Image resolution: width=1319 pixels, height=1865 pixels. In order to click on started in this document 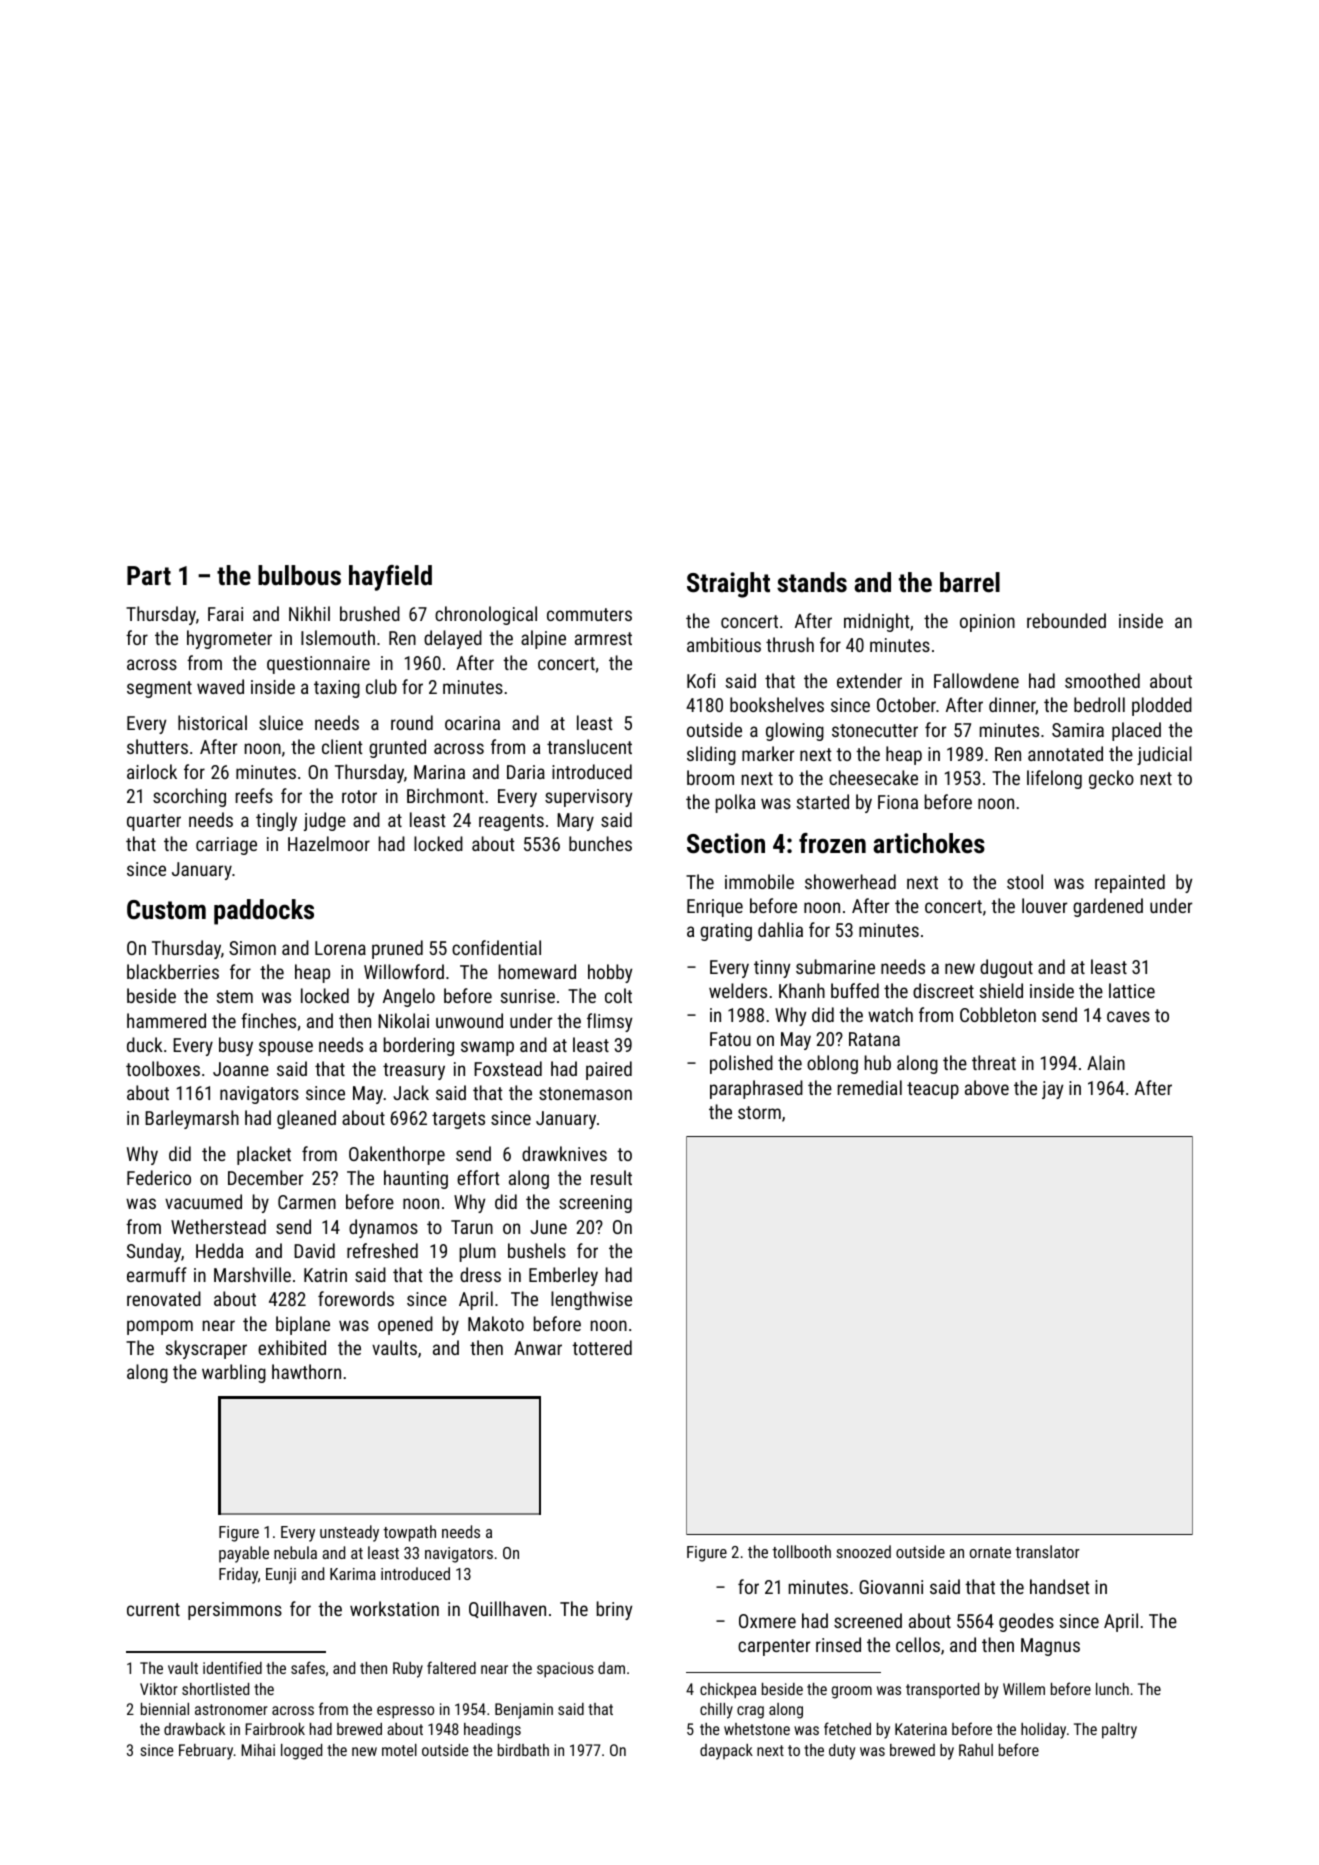, I will do `click(823, 801)`.
